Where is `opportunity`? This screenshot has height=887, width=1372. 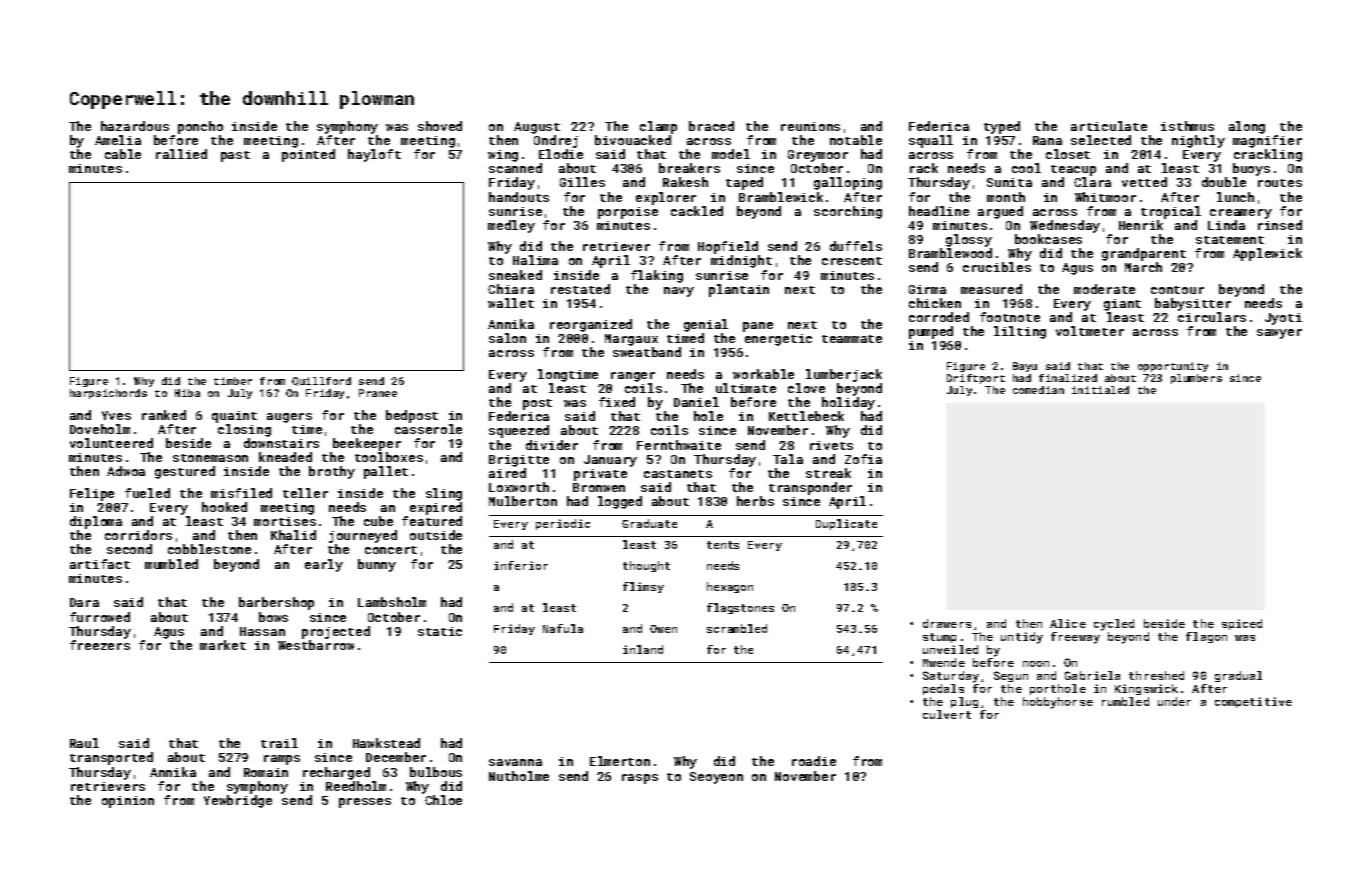
opportunity is located at coordinates (1173, 367).
